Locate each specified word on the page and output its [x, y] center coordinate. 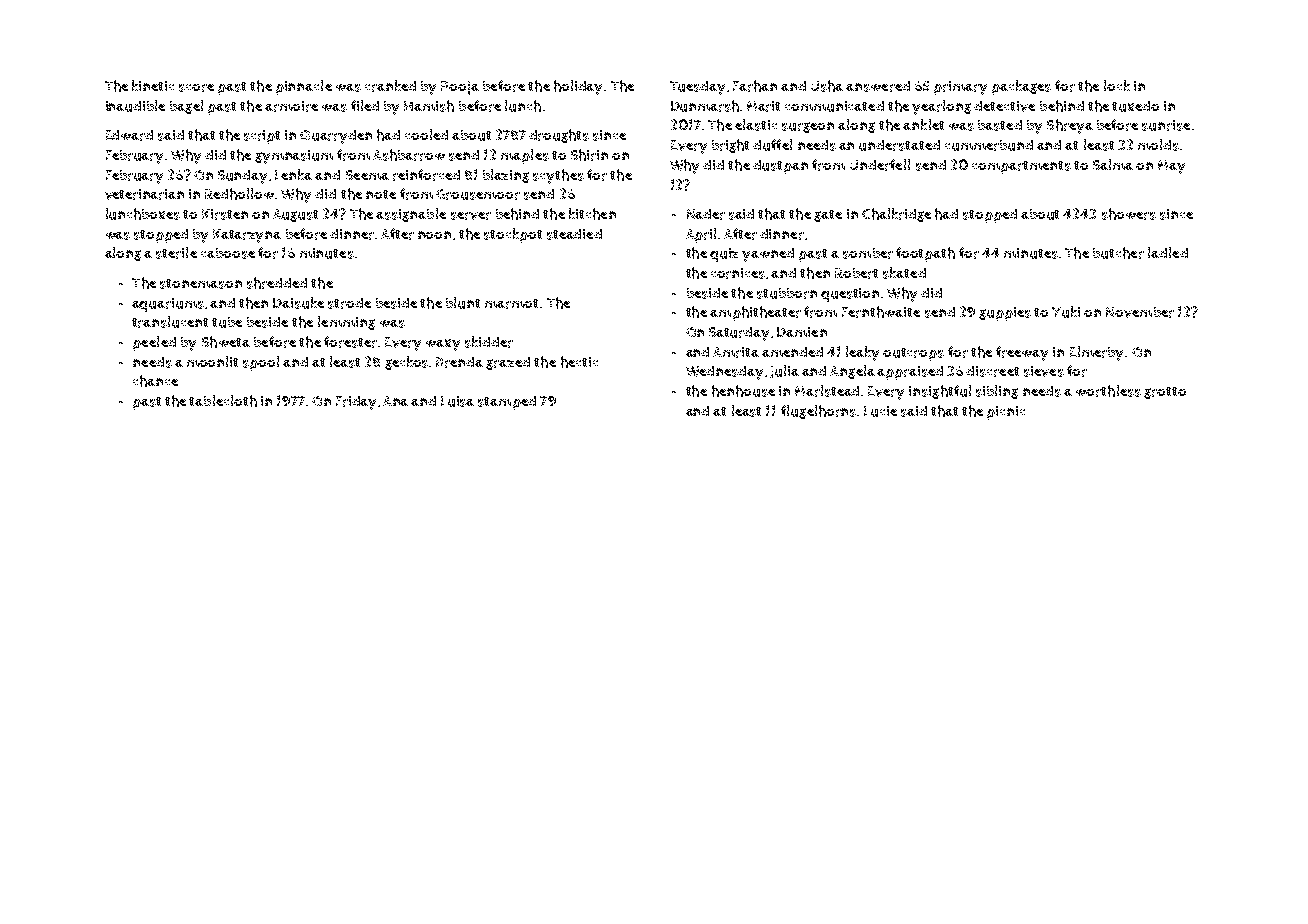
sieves [1044, 371]
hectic [579, 362]
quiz [724, 255]
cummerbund [989, 145]
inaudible [135, 106]
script [262, 137]
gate [828, 216]
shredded [277, 283]
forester [350, 342]
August [295, 215]
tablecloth [223, 401]
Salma [1113, 164]
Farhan [755, 86]
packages [1021, 87]
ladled [1168, 252]
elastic [756, 125]
